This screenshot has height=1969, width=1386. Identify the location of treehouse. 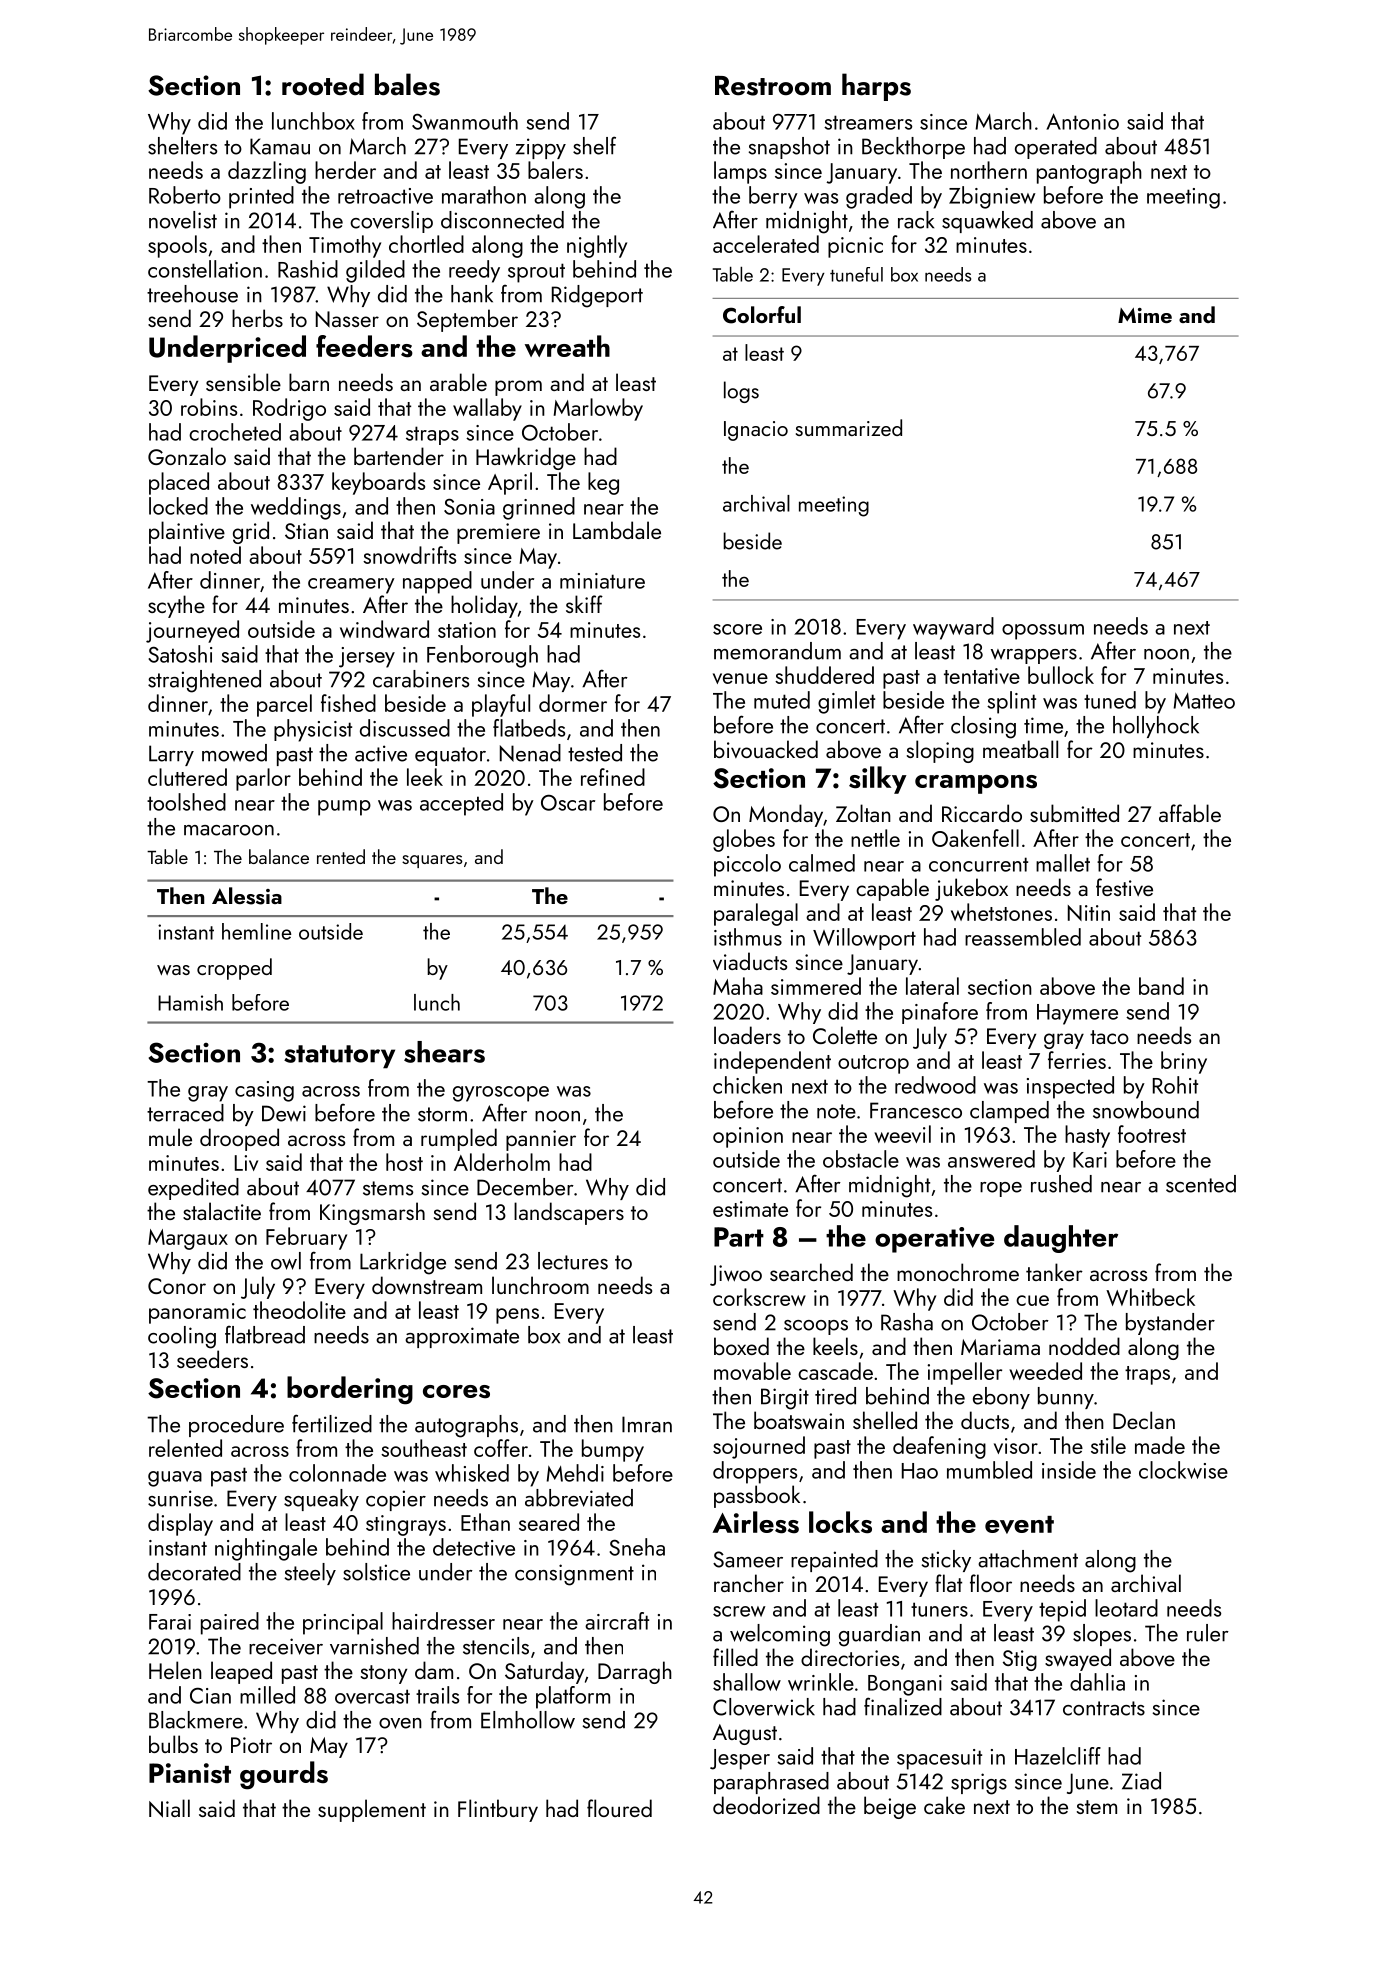
(192, 294).
